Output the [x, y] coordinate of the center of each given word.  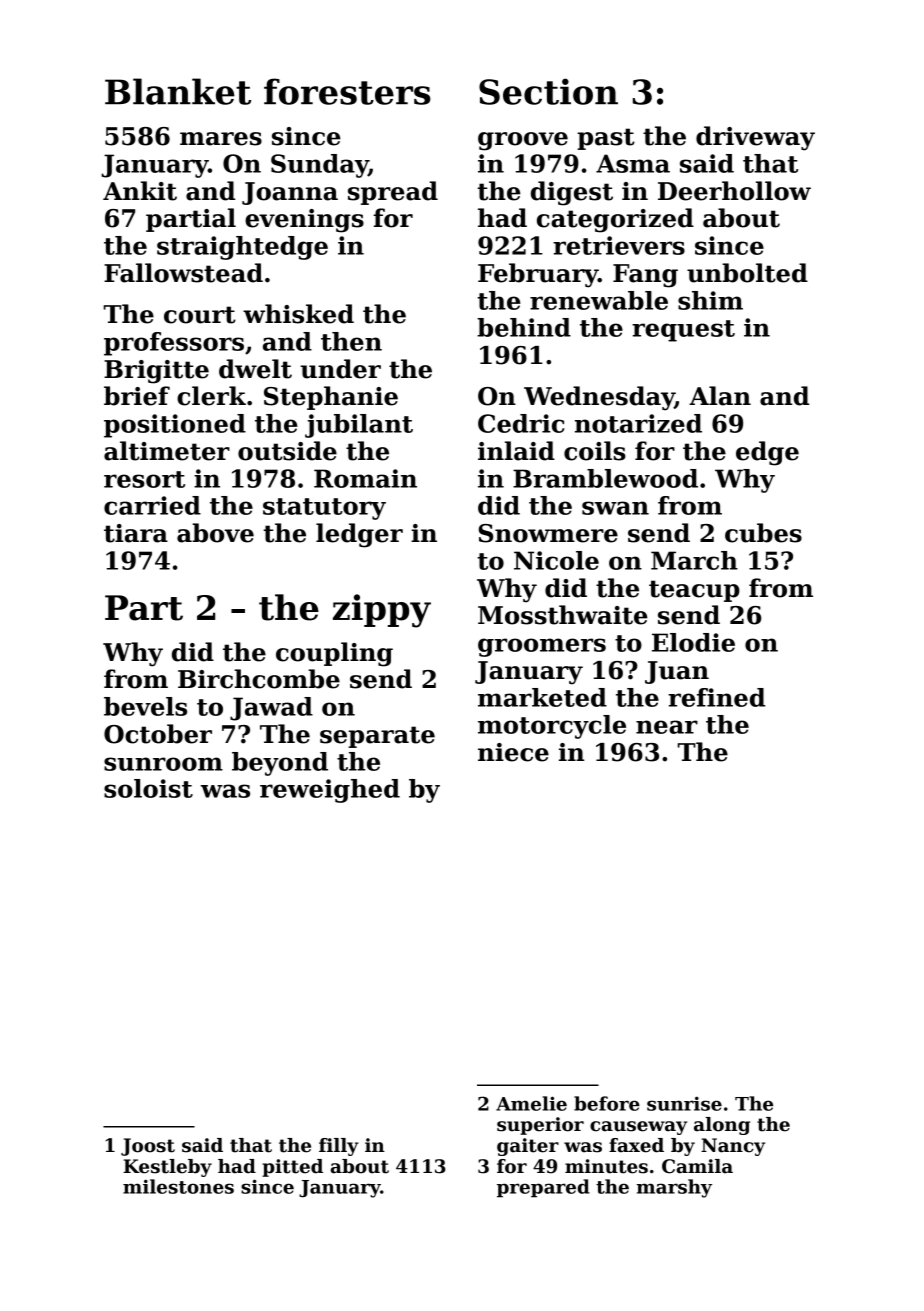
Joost [148, 1147]
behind [524, 327]
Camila [697, 1166]
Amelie [531, 1103]
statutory [324, 509]
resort [144, 479]
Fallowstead [183, 273]
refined [716, 697]
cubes [763, 533]
